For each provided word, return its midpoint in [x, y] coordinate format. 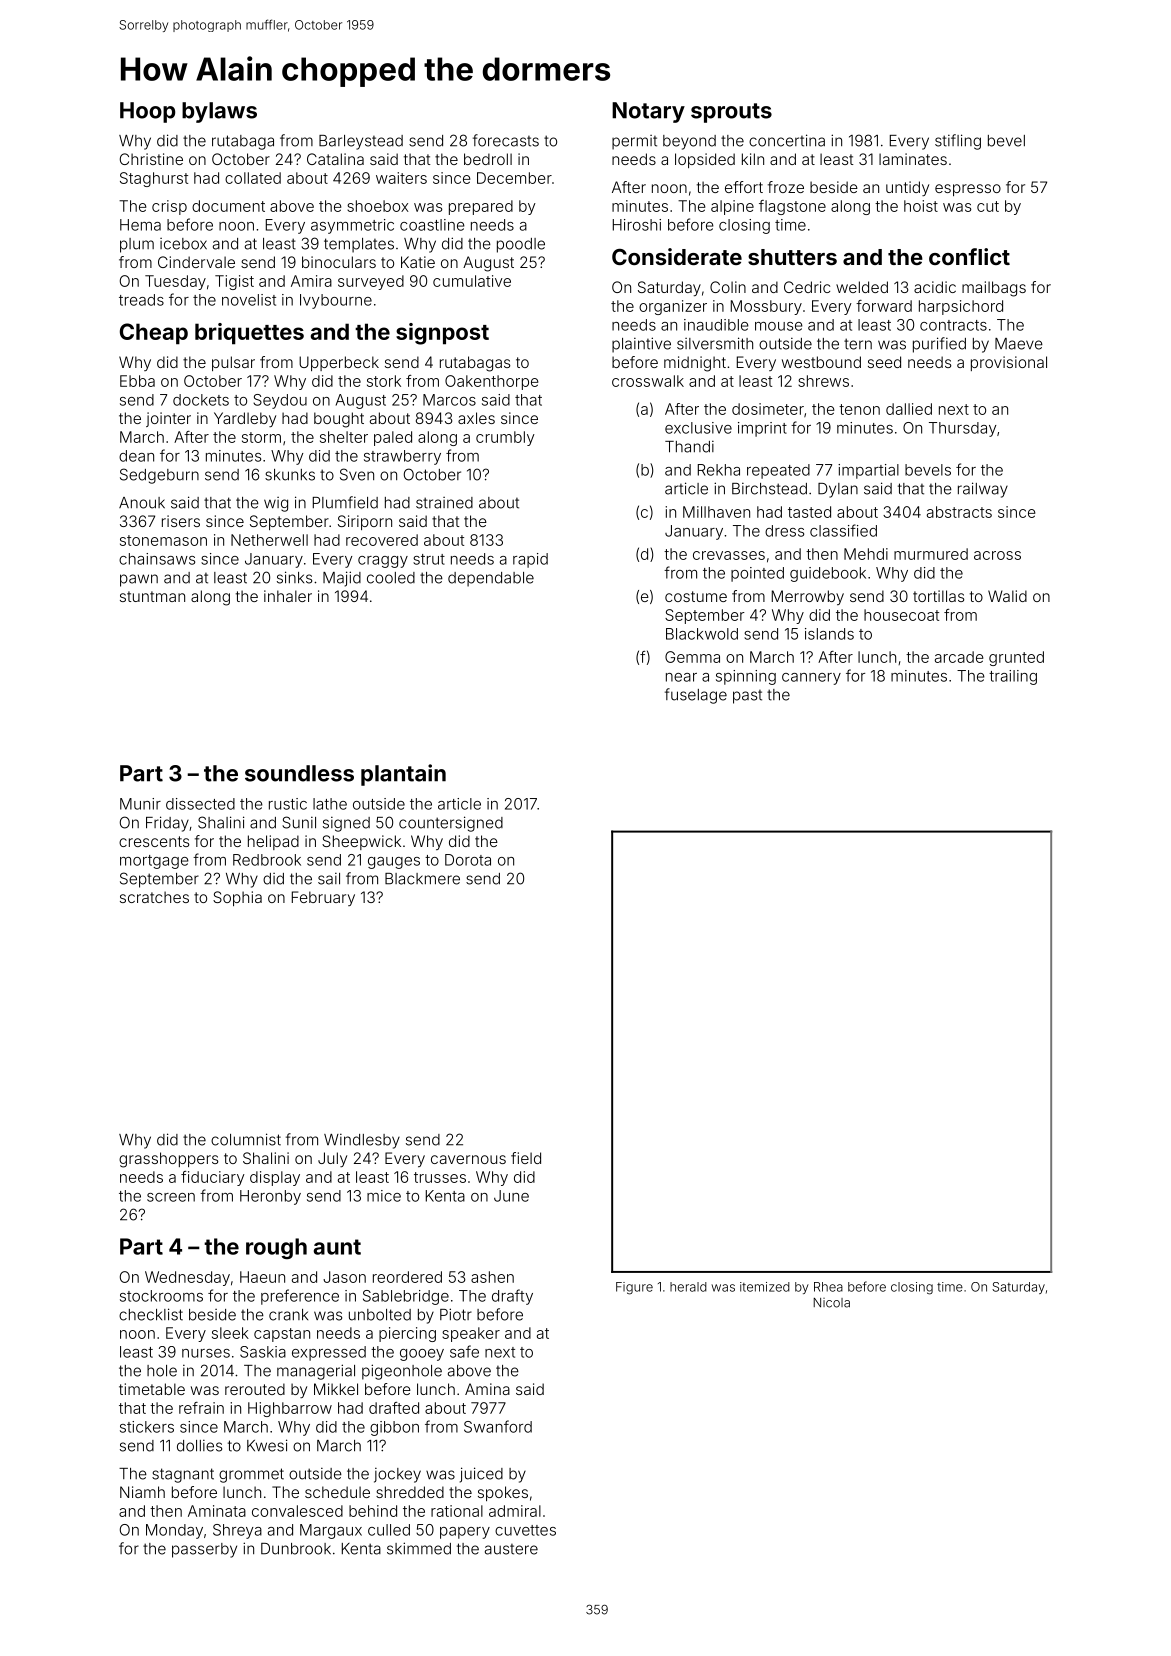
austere [511, 1549]
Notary [648, 112]
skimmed [419, 1548]
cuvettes [525, 1530]
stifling [958, 142]
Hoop [147, 112]
